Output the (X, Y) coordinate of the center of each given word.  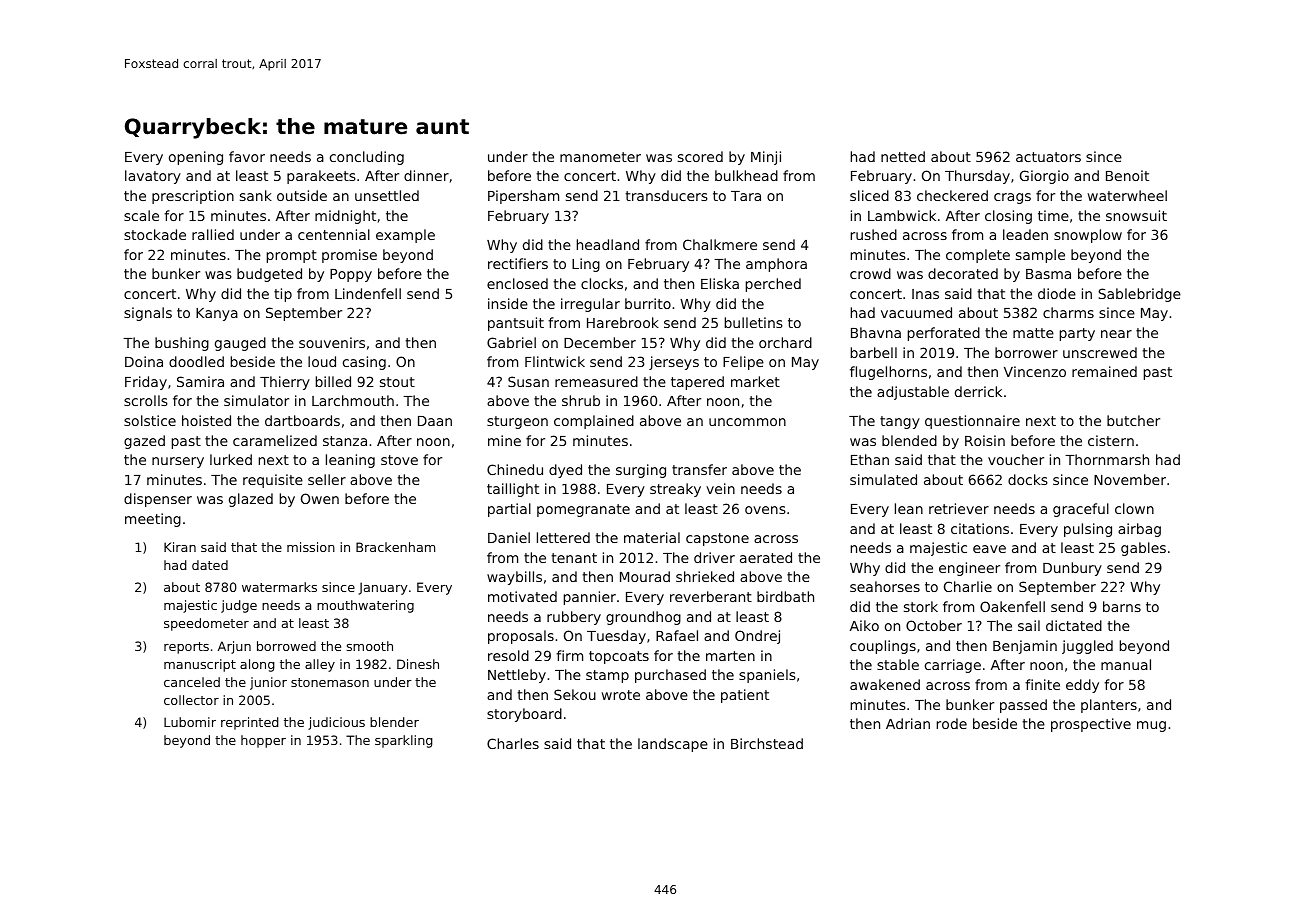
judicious (336, 723)
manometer (600, 157)
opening (196, 158)
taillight (513, 490)
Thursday (977, 177)
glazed (251, 500)
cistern (1111, 440)
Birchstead (767, 743)
